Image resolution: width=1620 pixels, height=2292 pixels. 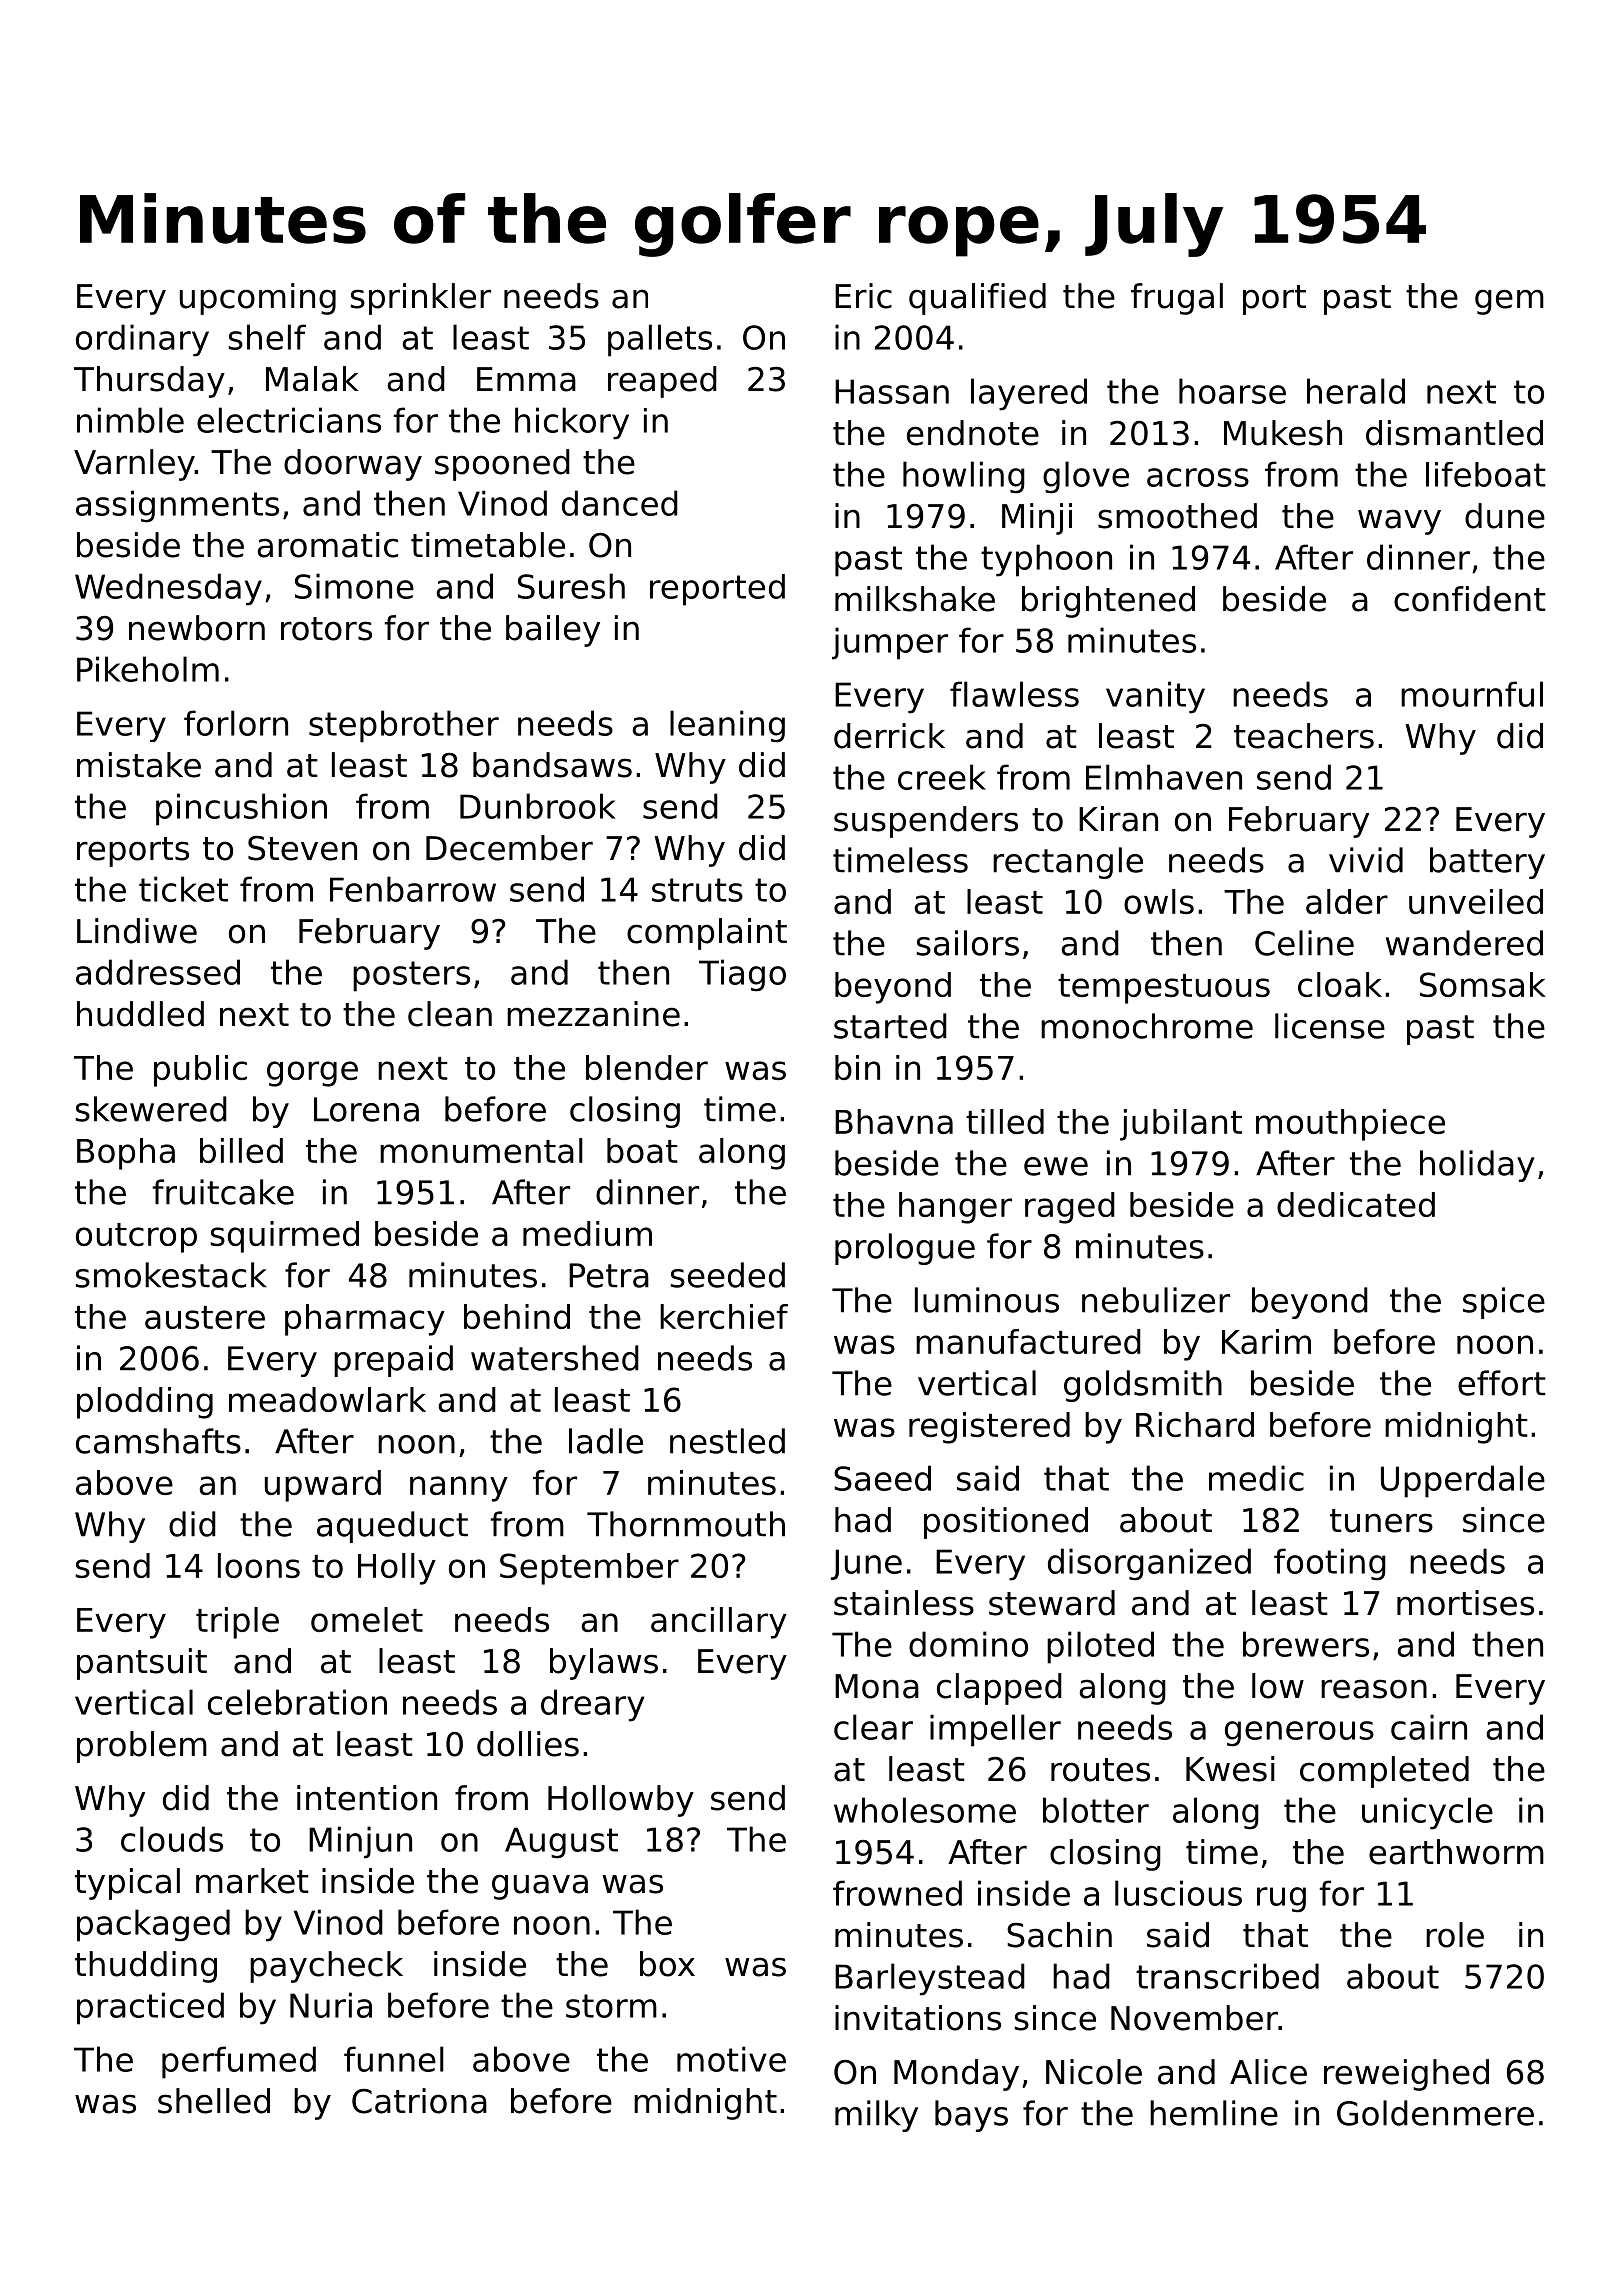 I want to click on storm, so click(x=611, y=2006).
